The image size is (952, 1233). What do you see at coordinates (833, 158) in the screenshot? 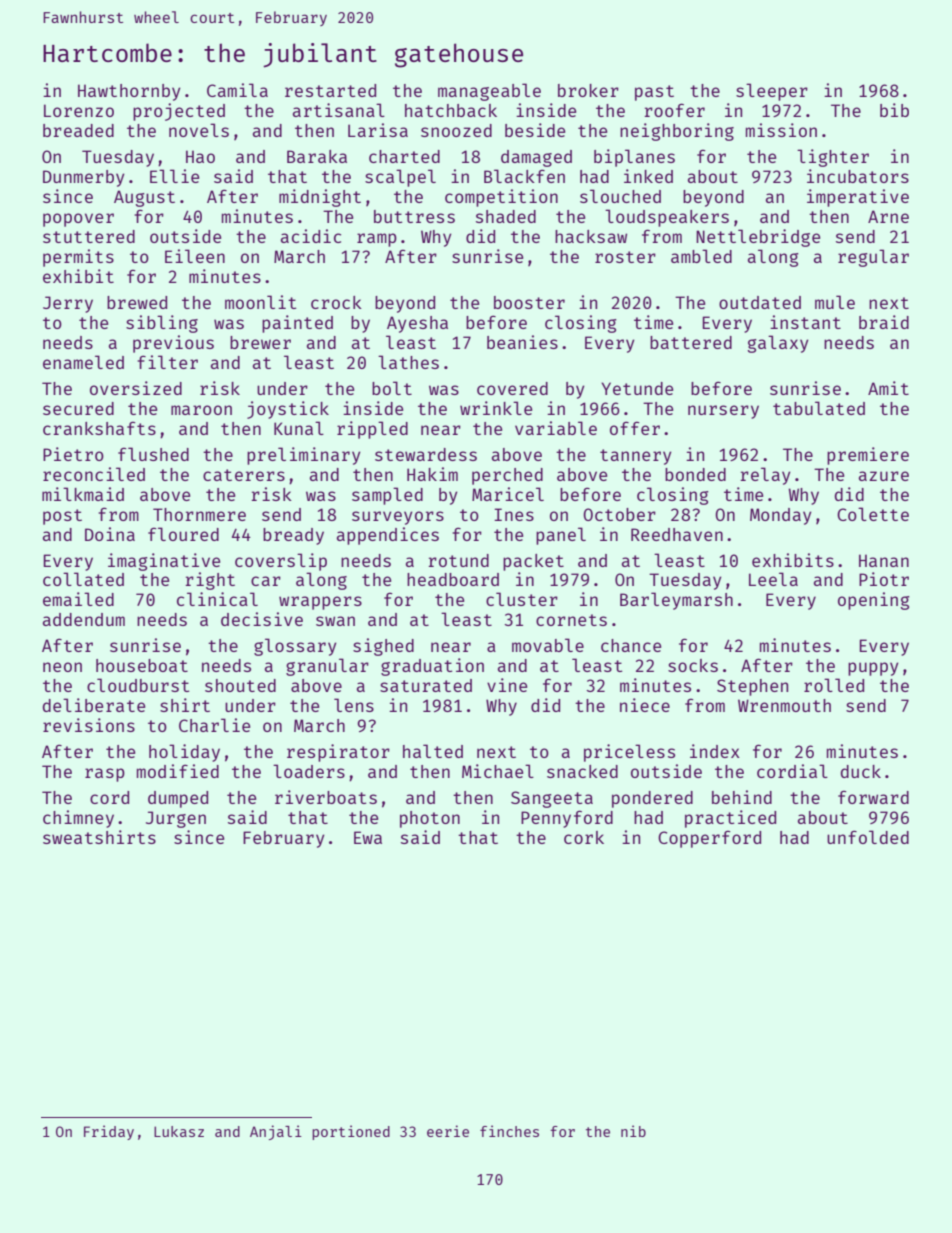
I see `lighter` at bounding box center [833, 158].
